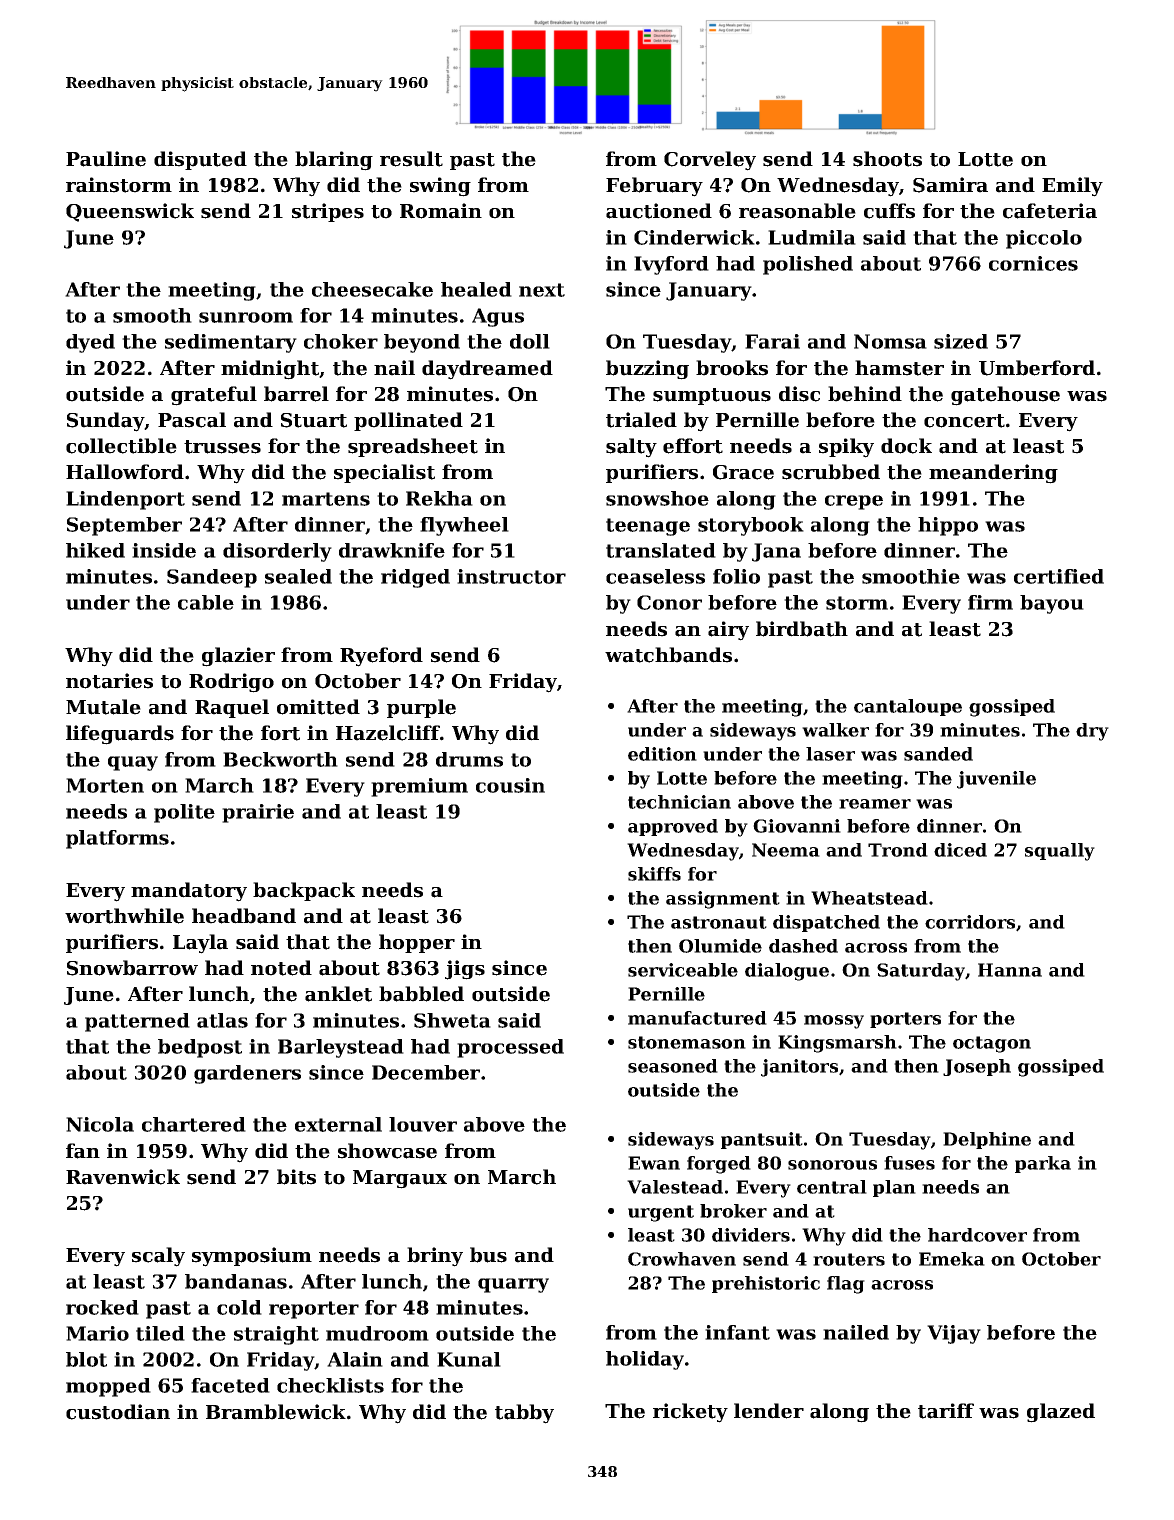 The image size is (1174, 1520). Describe the element at coordinates (960, 850) in the document. I see `diced` at that location.
